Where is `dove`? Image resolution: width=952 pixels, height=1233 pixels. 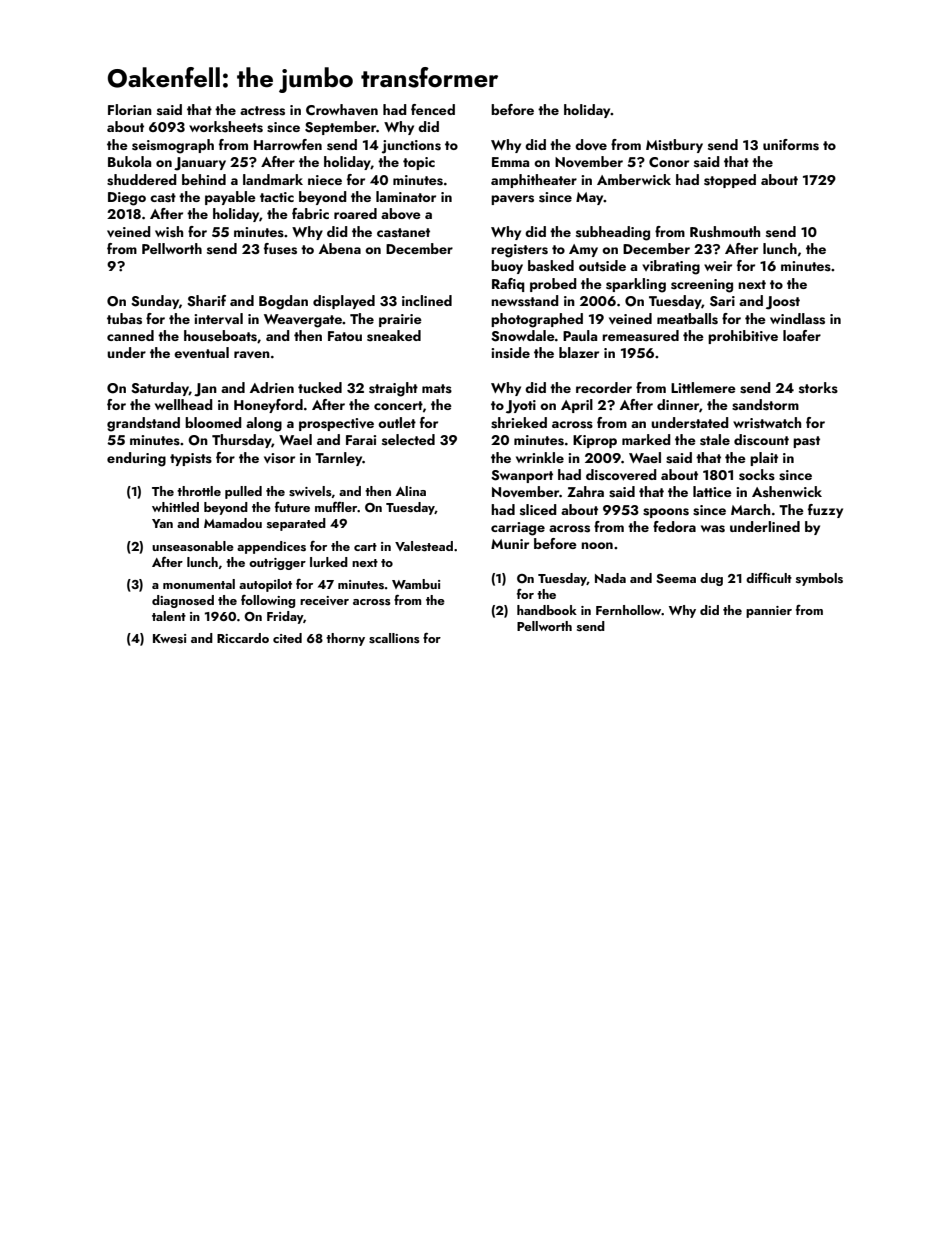
dove is located at coordinates (591, 145).
